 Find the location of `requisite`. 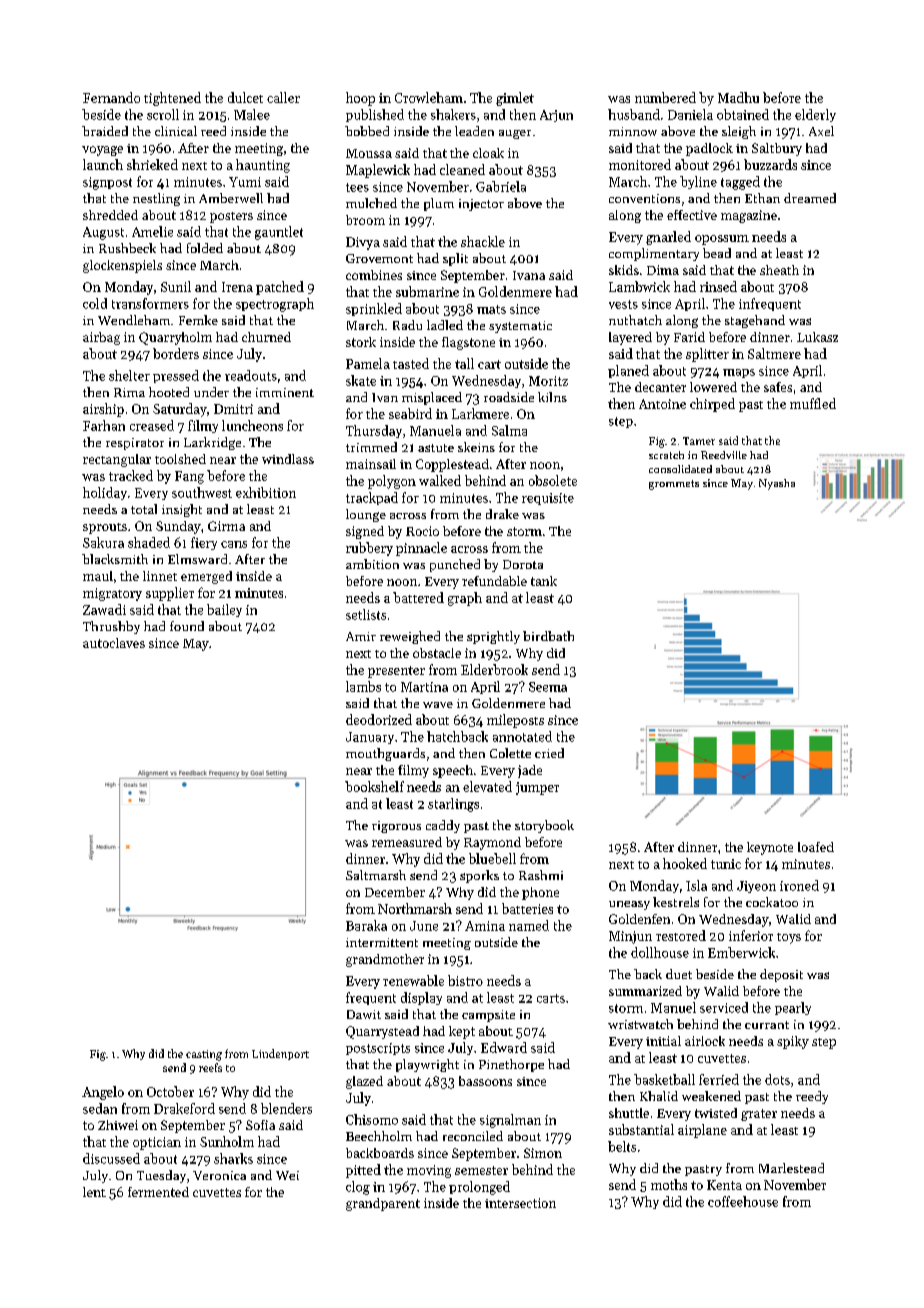

requisite is located at coordinates (548, 499).
